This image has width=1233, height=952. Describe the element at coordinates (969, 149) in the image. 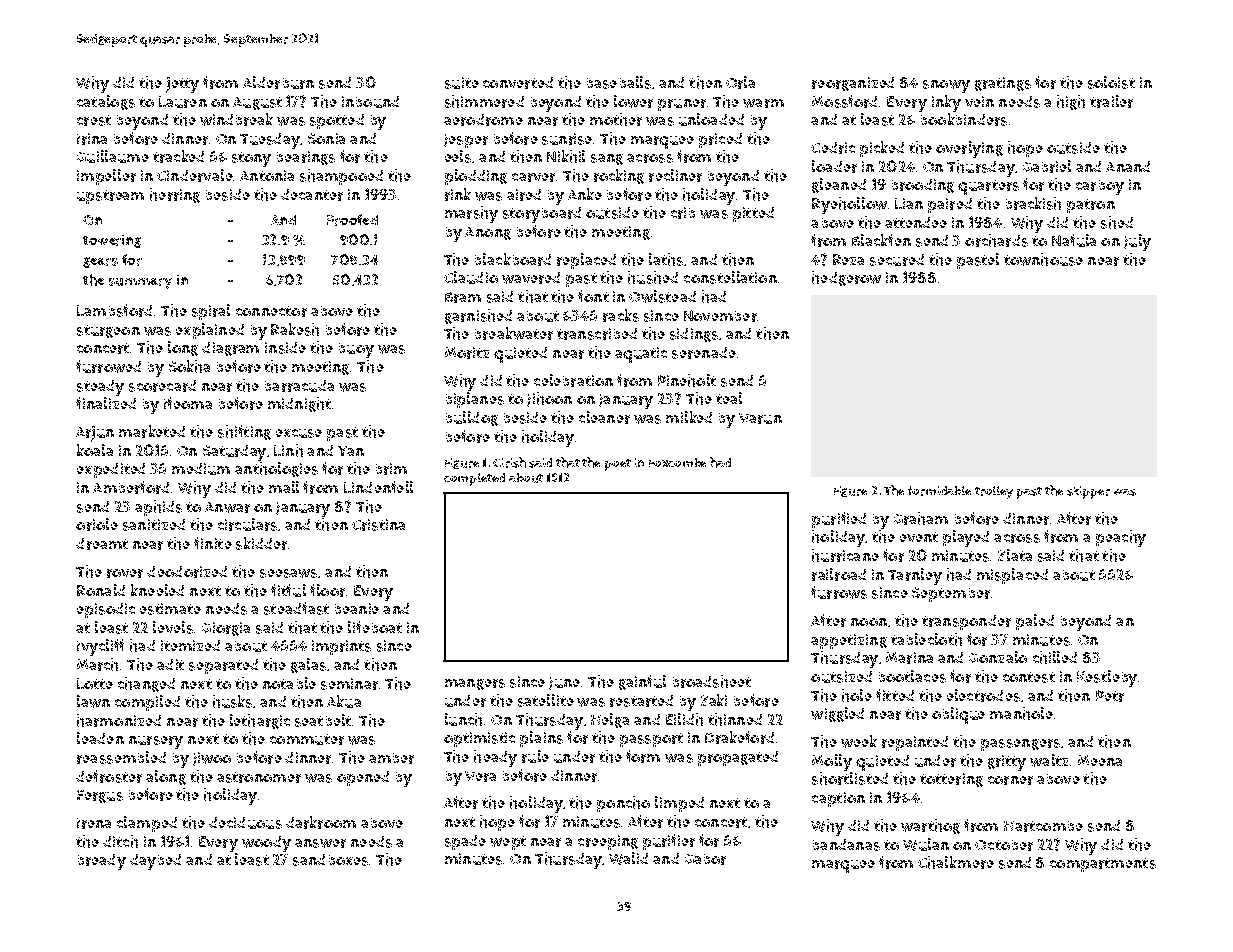

I see `overlying` at that location.
